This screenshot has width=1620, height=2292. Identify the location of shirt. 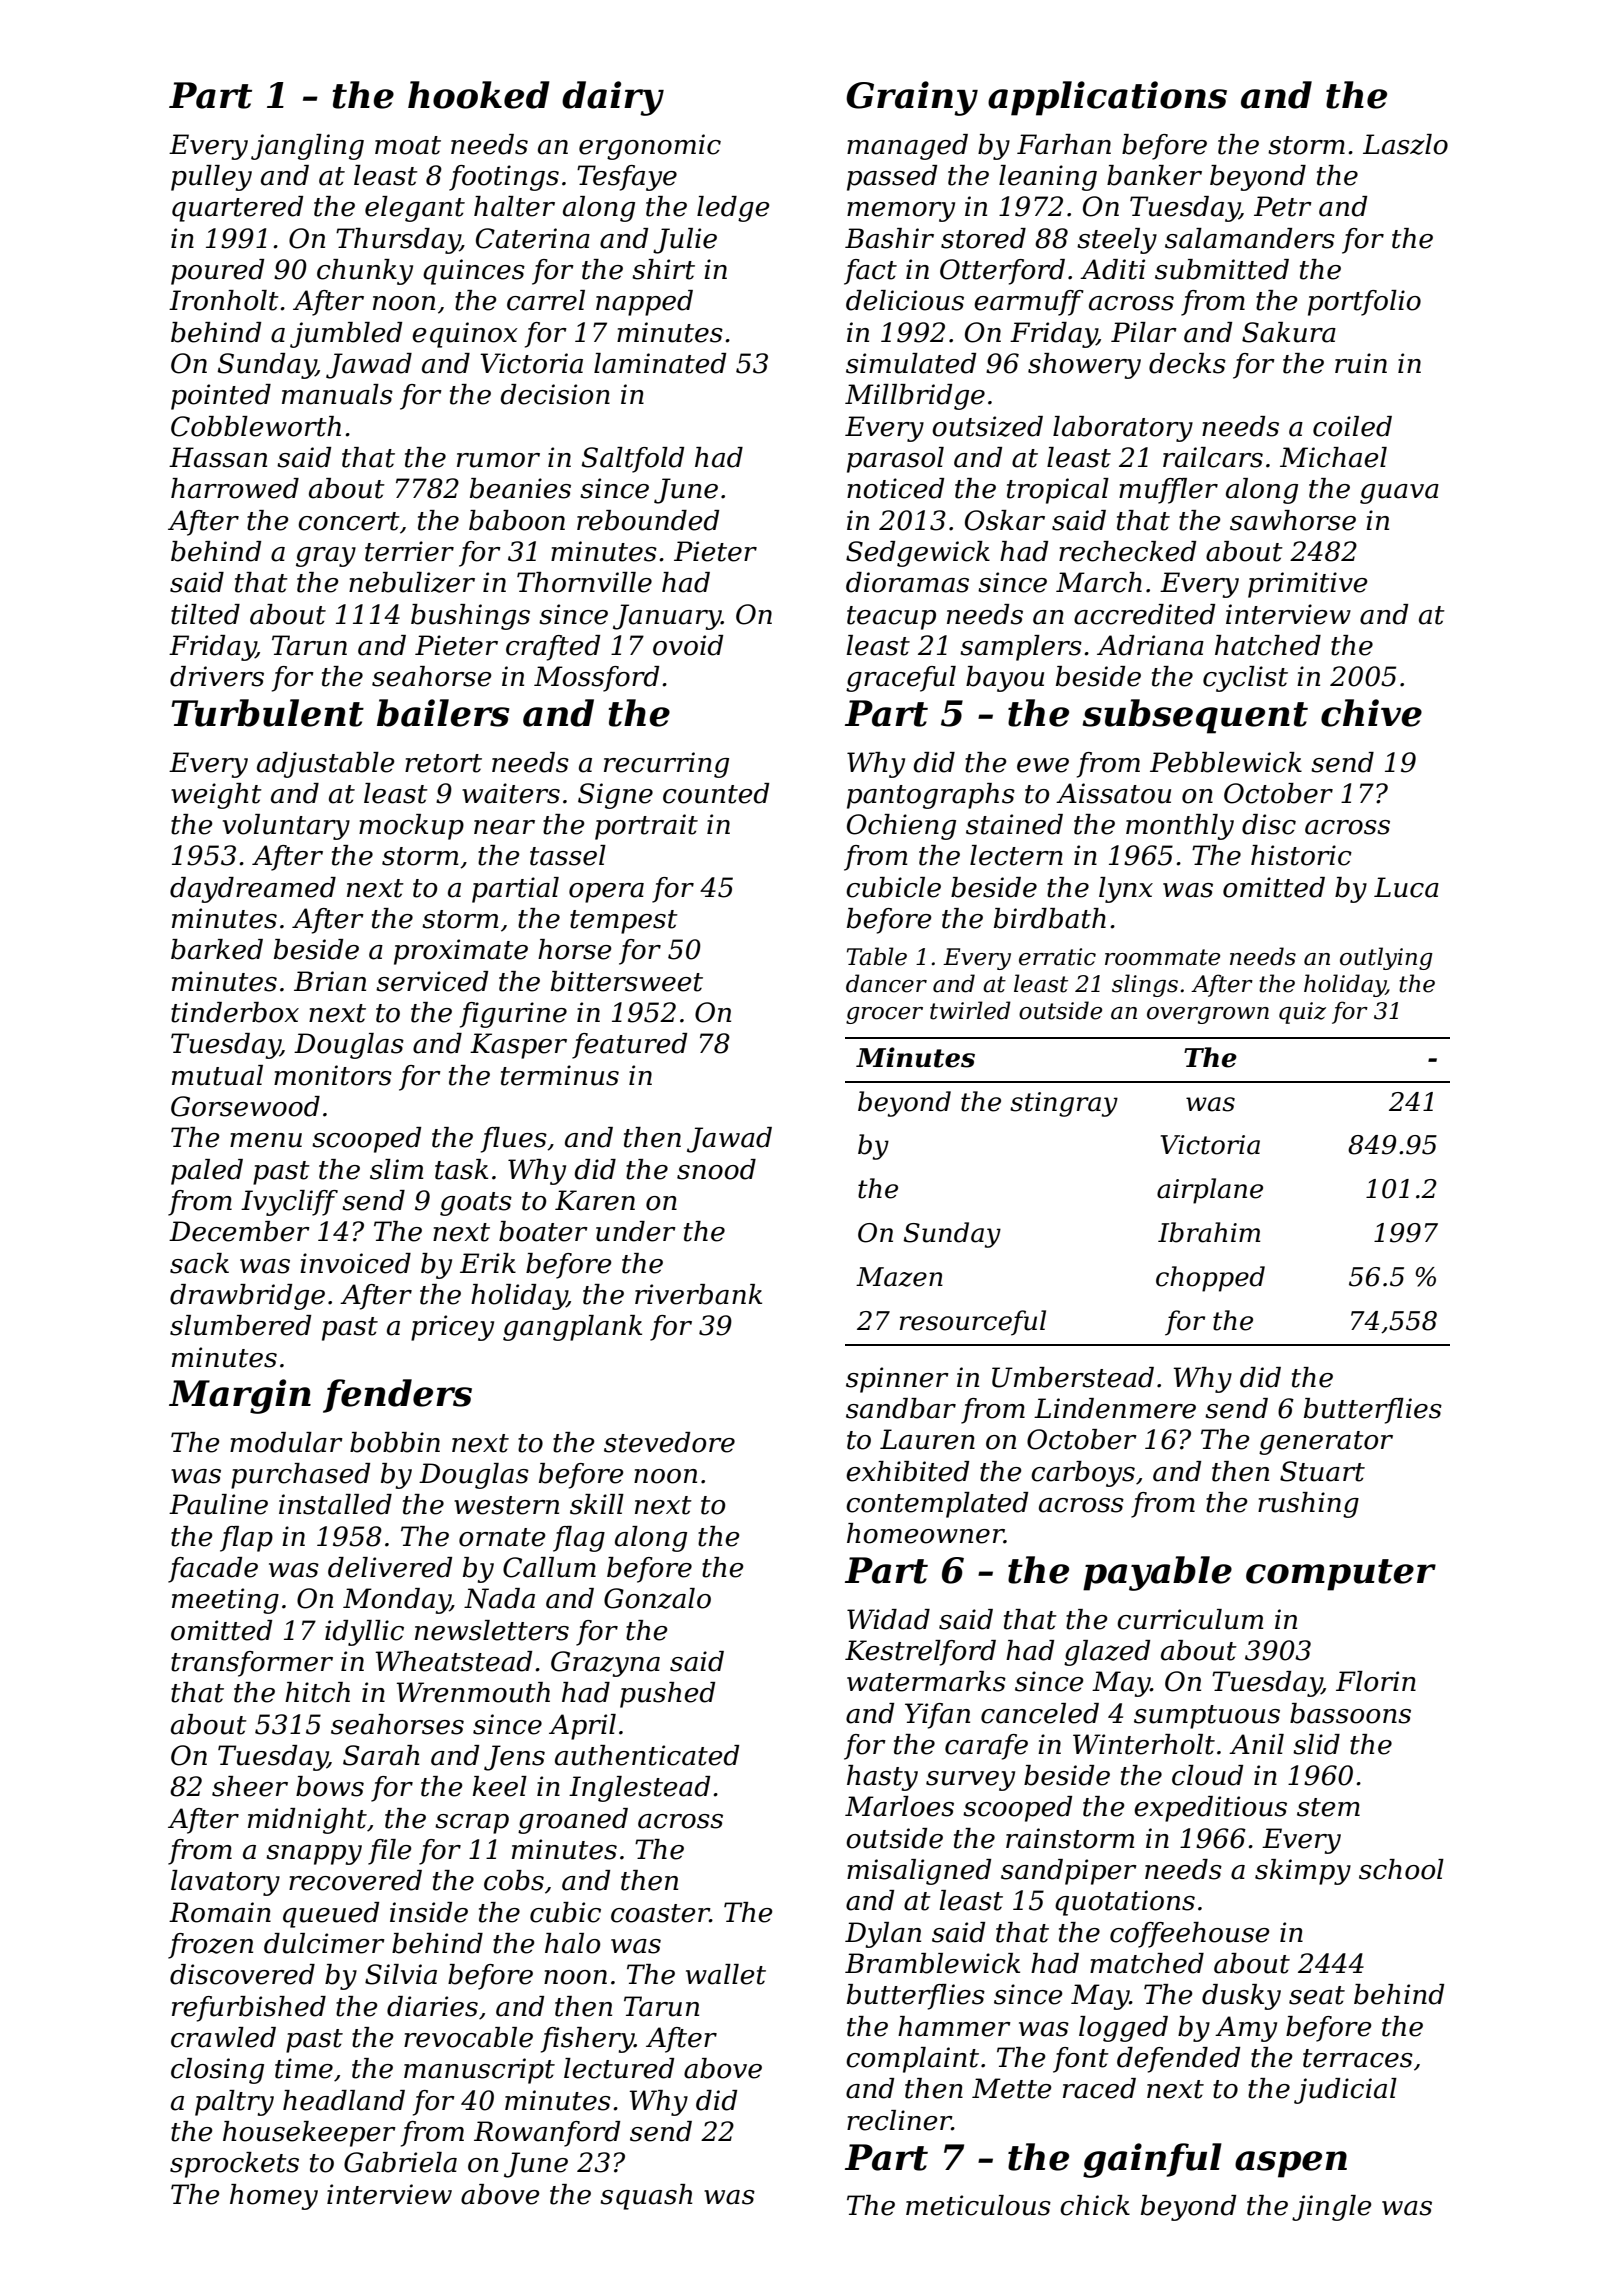
(663, 269).
